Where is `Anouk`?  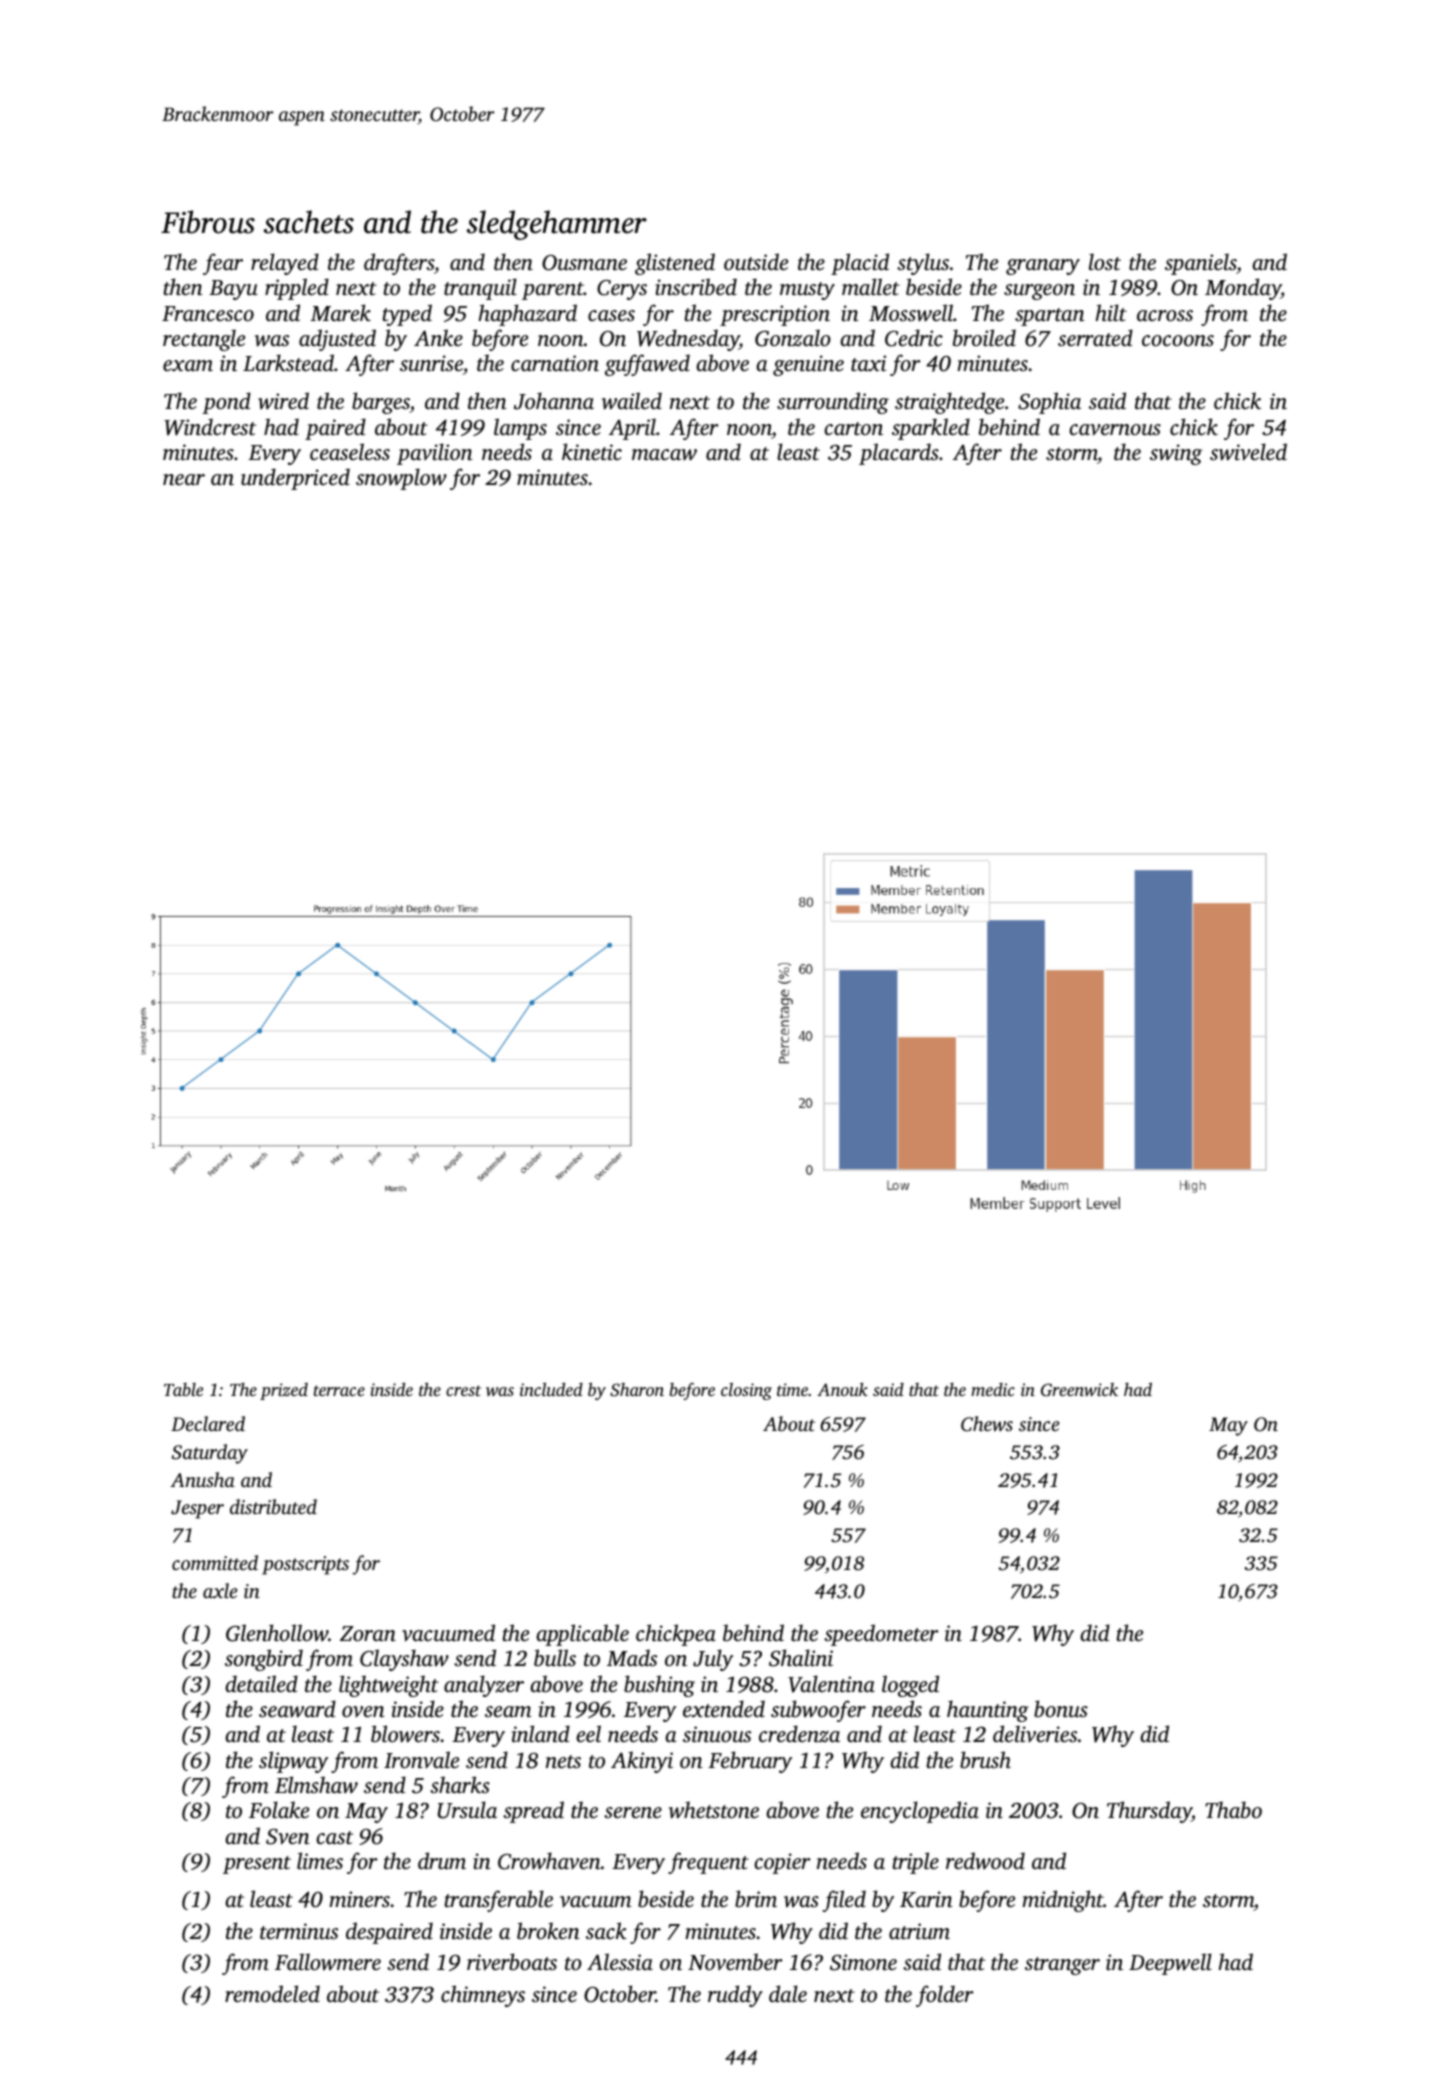
Anouk is located at coordinates (842, 1389).
